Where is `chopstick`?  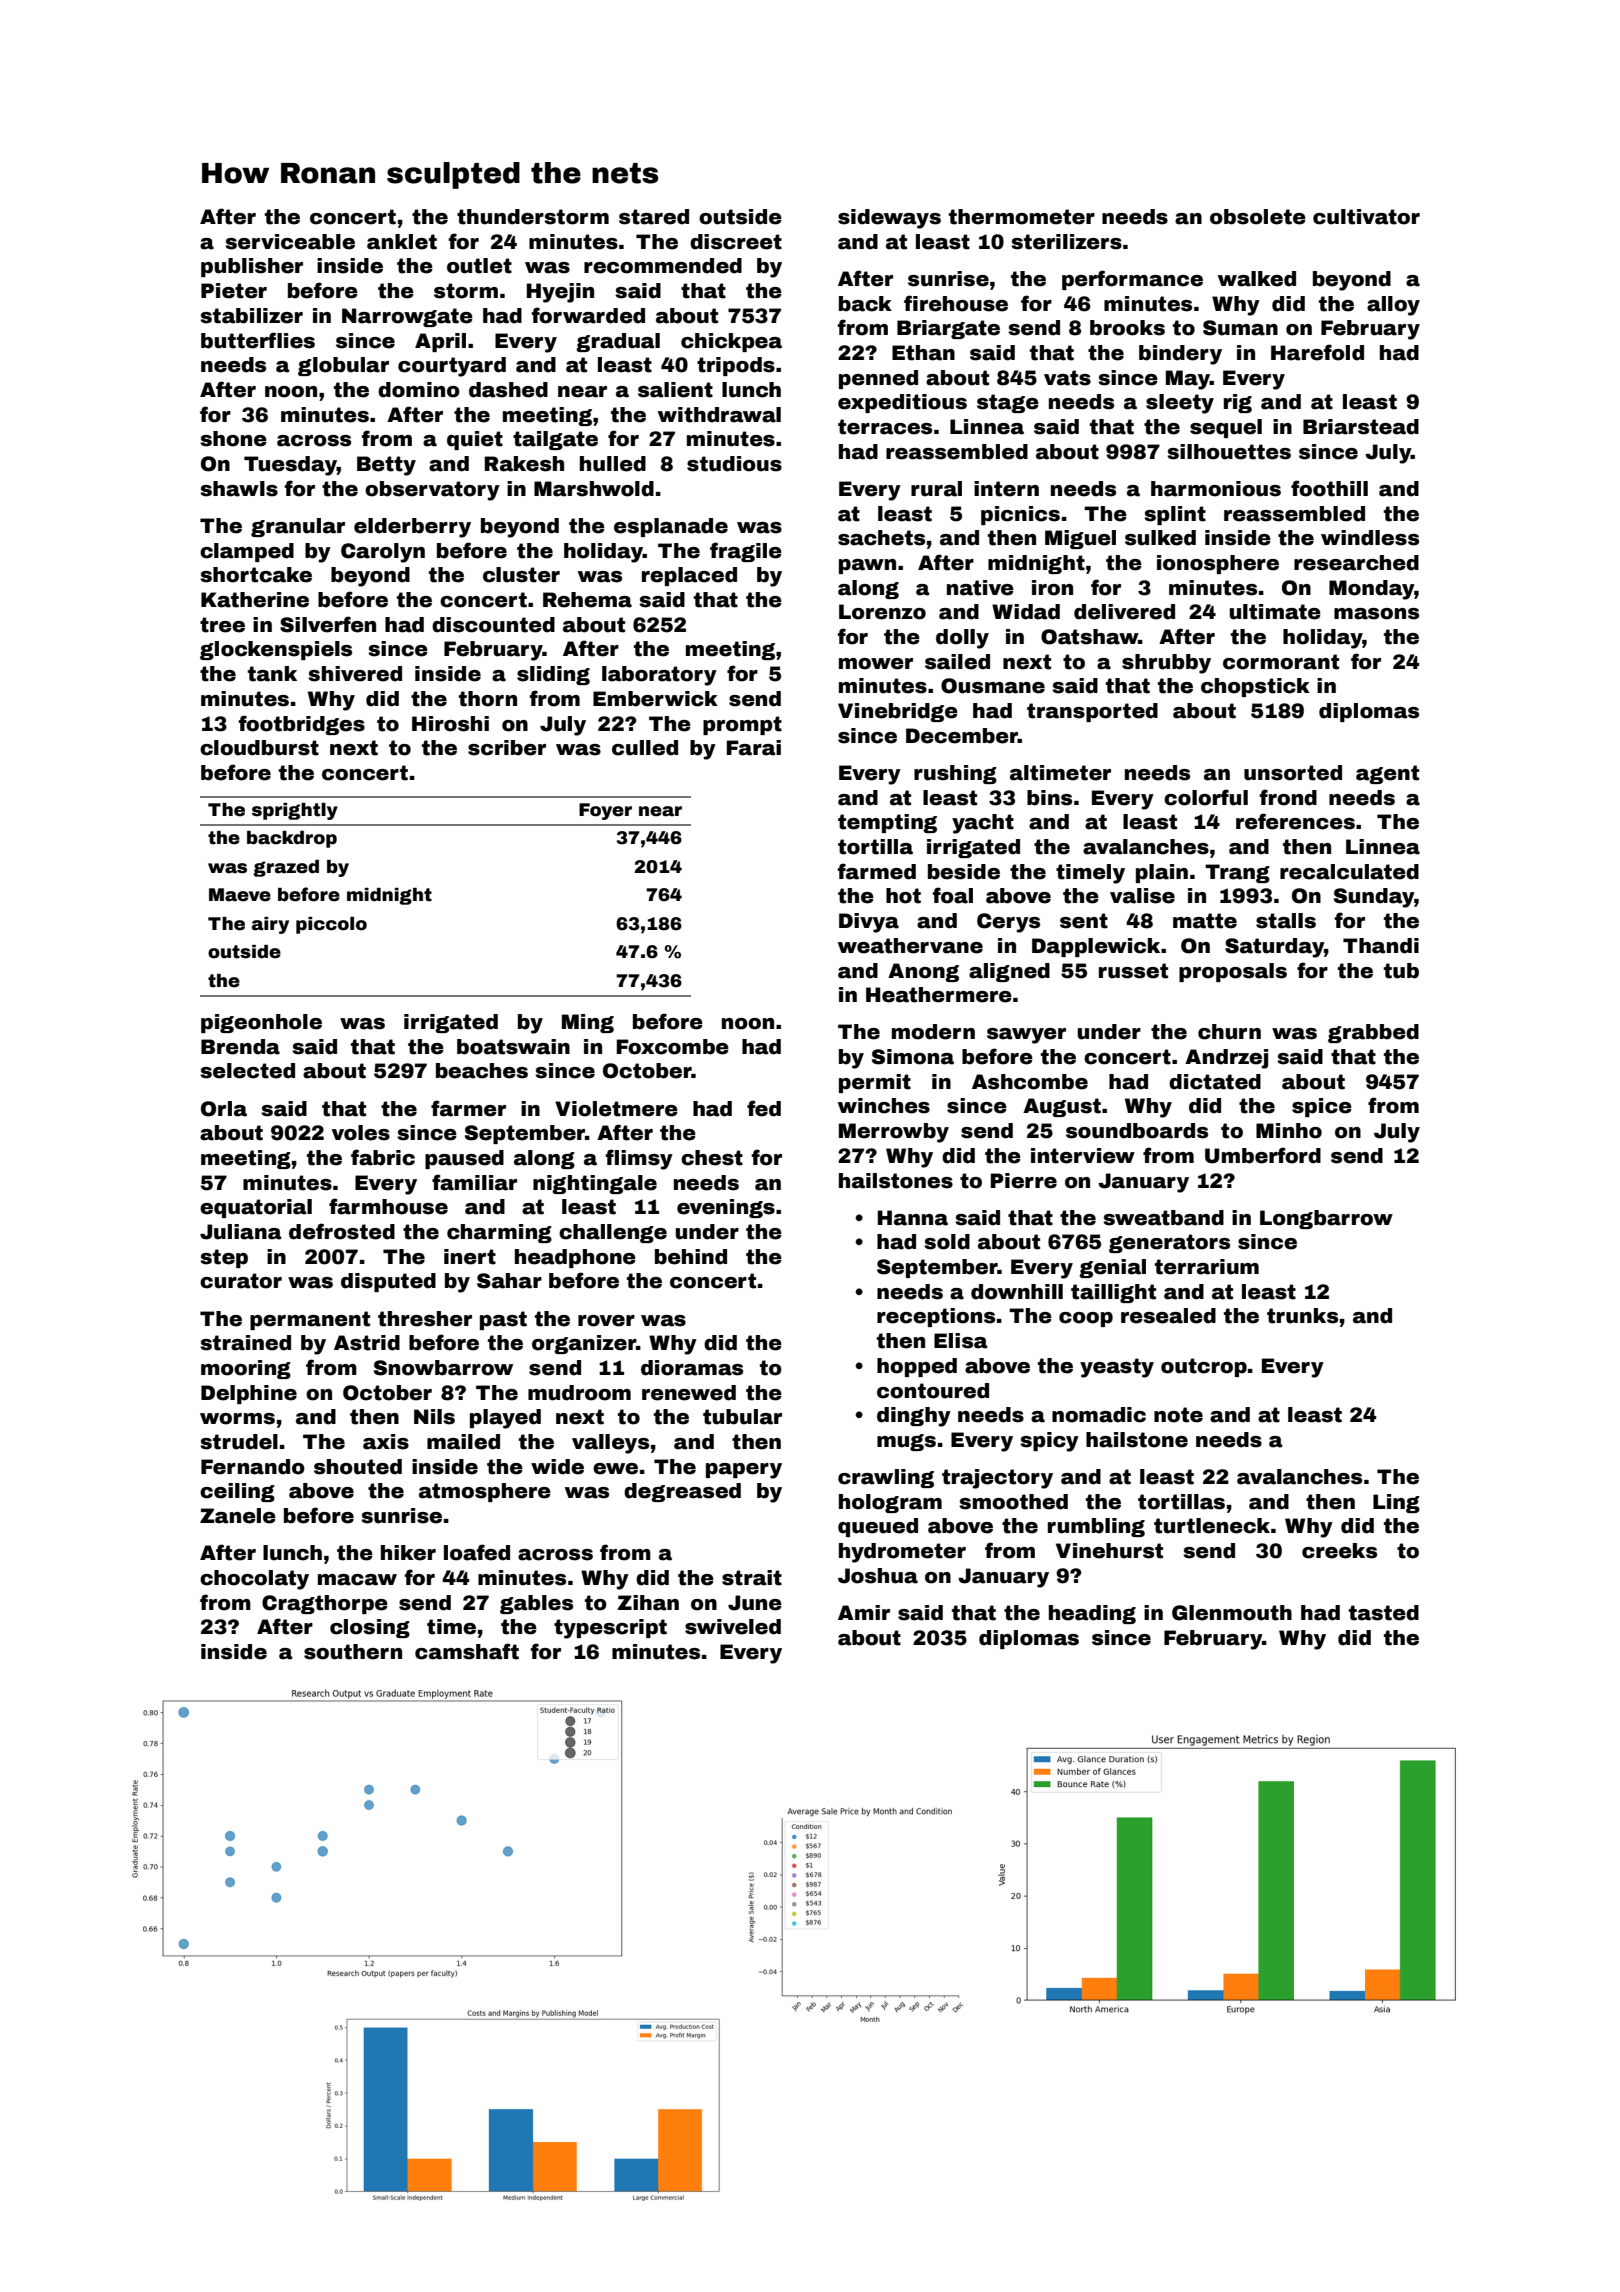
chopstick is located at coordinates (1255, 687).
